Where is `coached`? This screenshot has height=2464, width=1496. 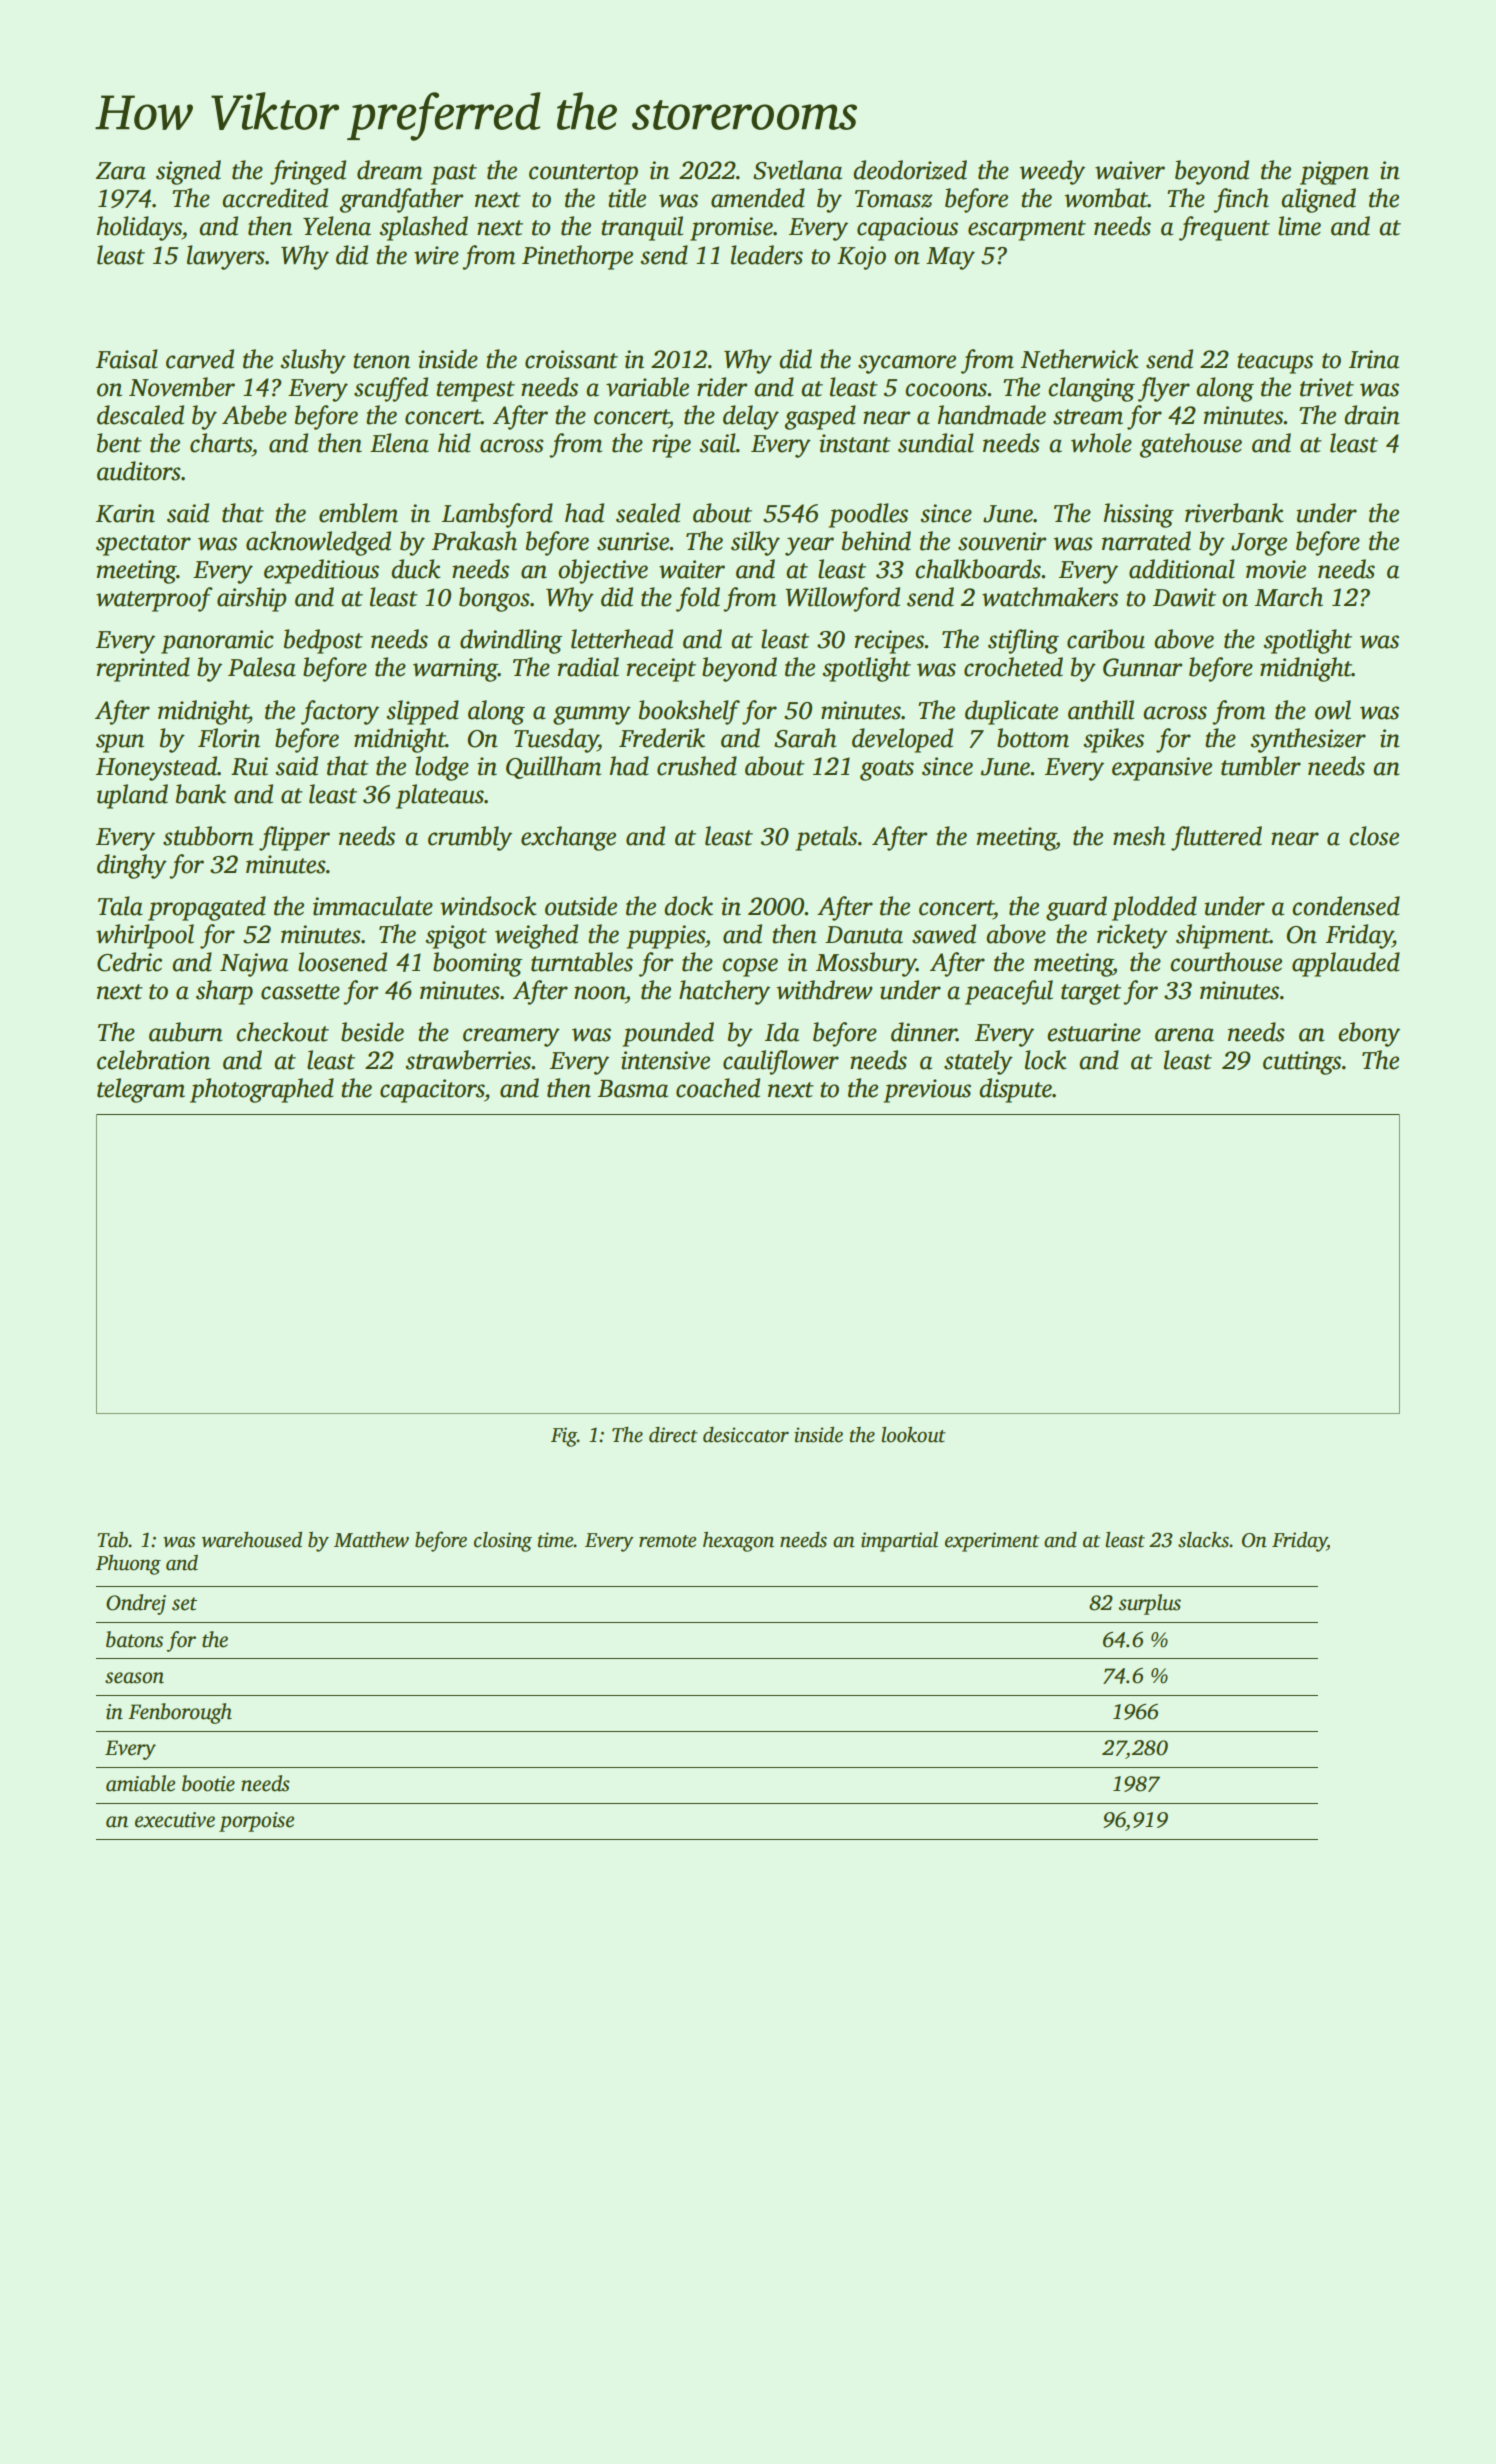
coached is located at coordinates (718, 1088).
